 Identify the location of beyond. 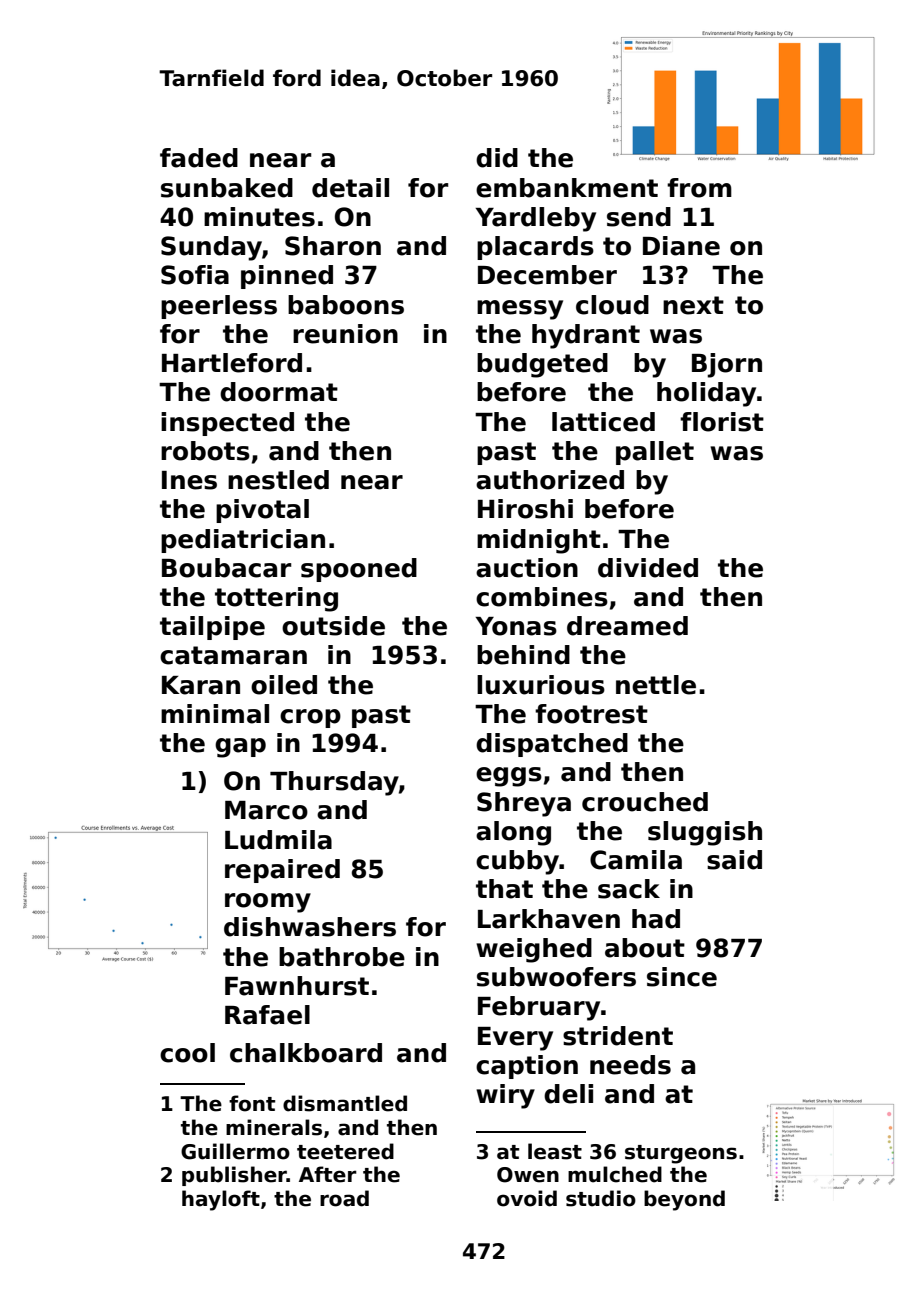
(684, 1200).
